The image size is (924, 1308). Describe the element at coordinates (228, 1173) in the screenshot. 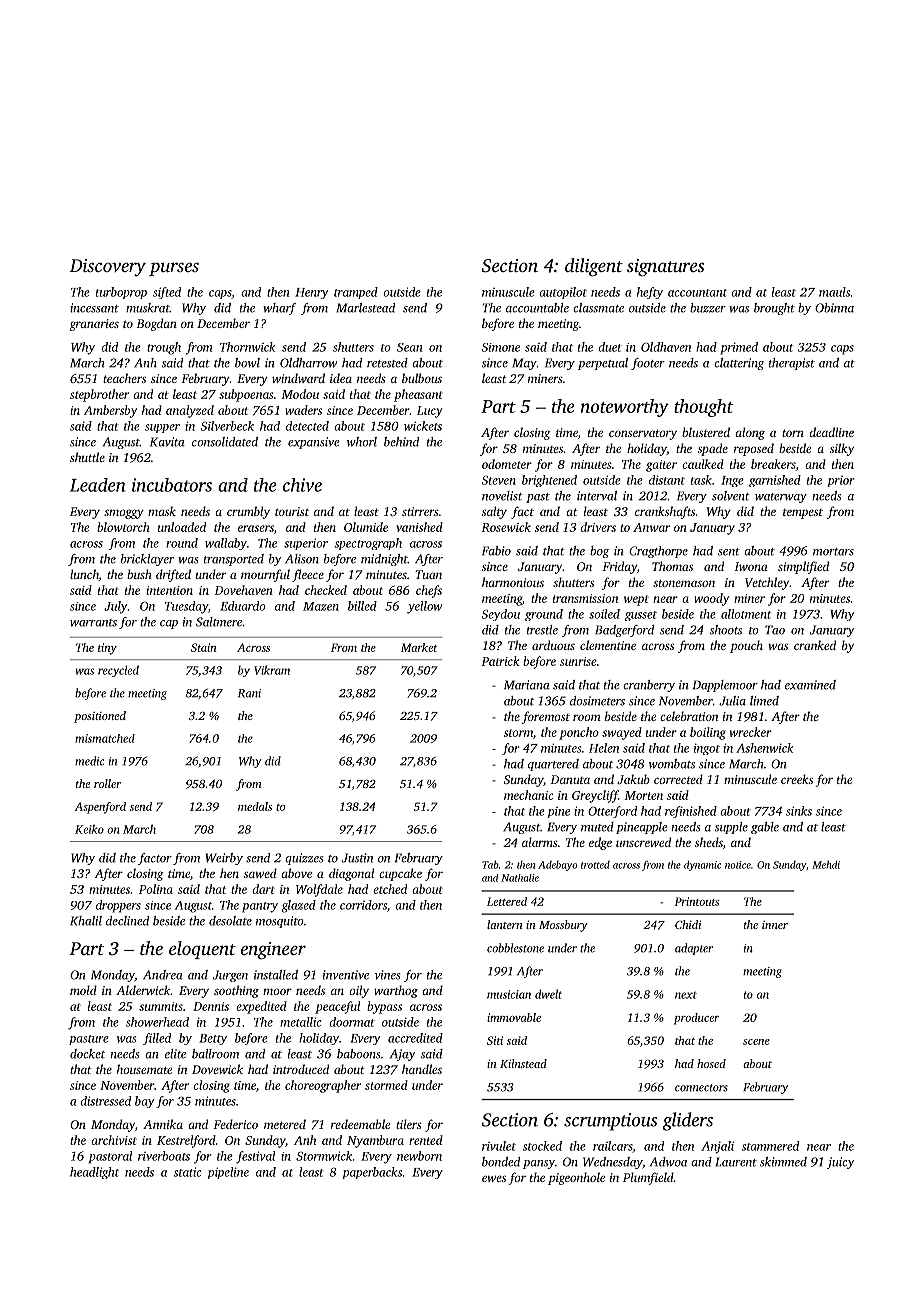

I see `pipeline` at that location.
